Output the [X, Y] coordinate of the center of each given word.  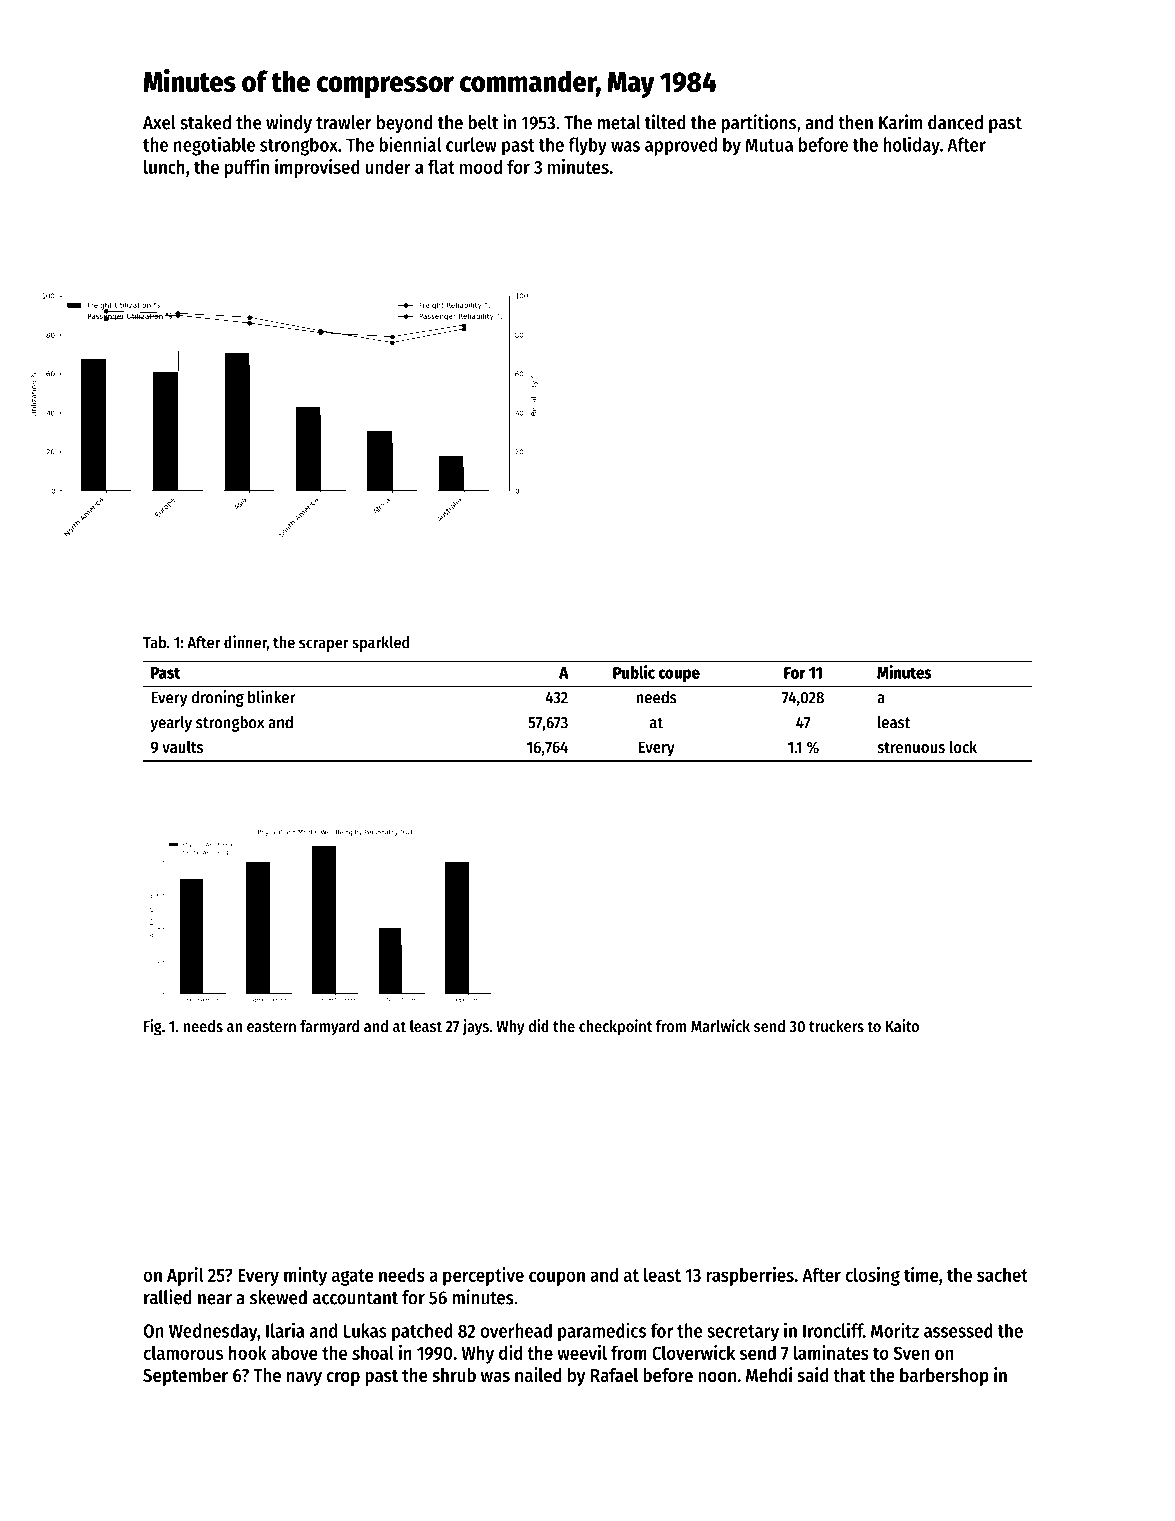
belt [483, 122]
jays [475, 1027]
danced [955, 122]
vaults [182, 746]
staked [205, 122]
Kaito [902, 1025]
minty [305, 1276]
